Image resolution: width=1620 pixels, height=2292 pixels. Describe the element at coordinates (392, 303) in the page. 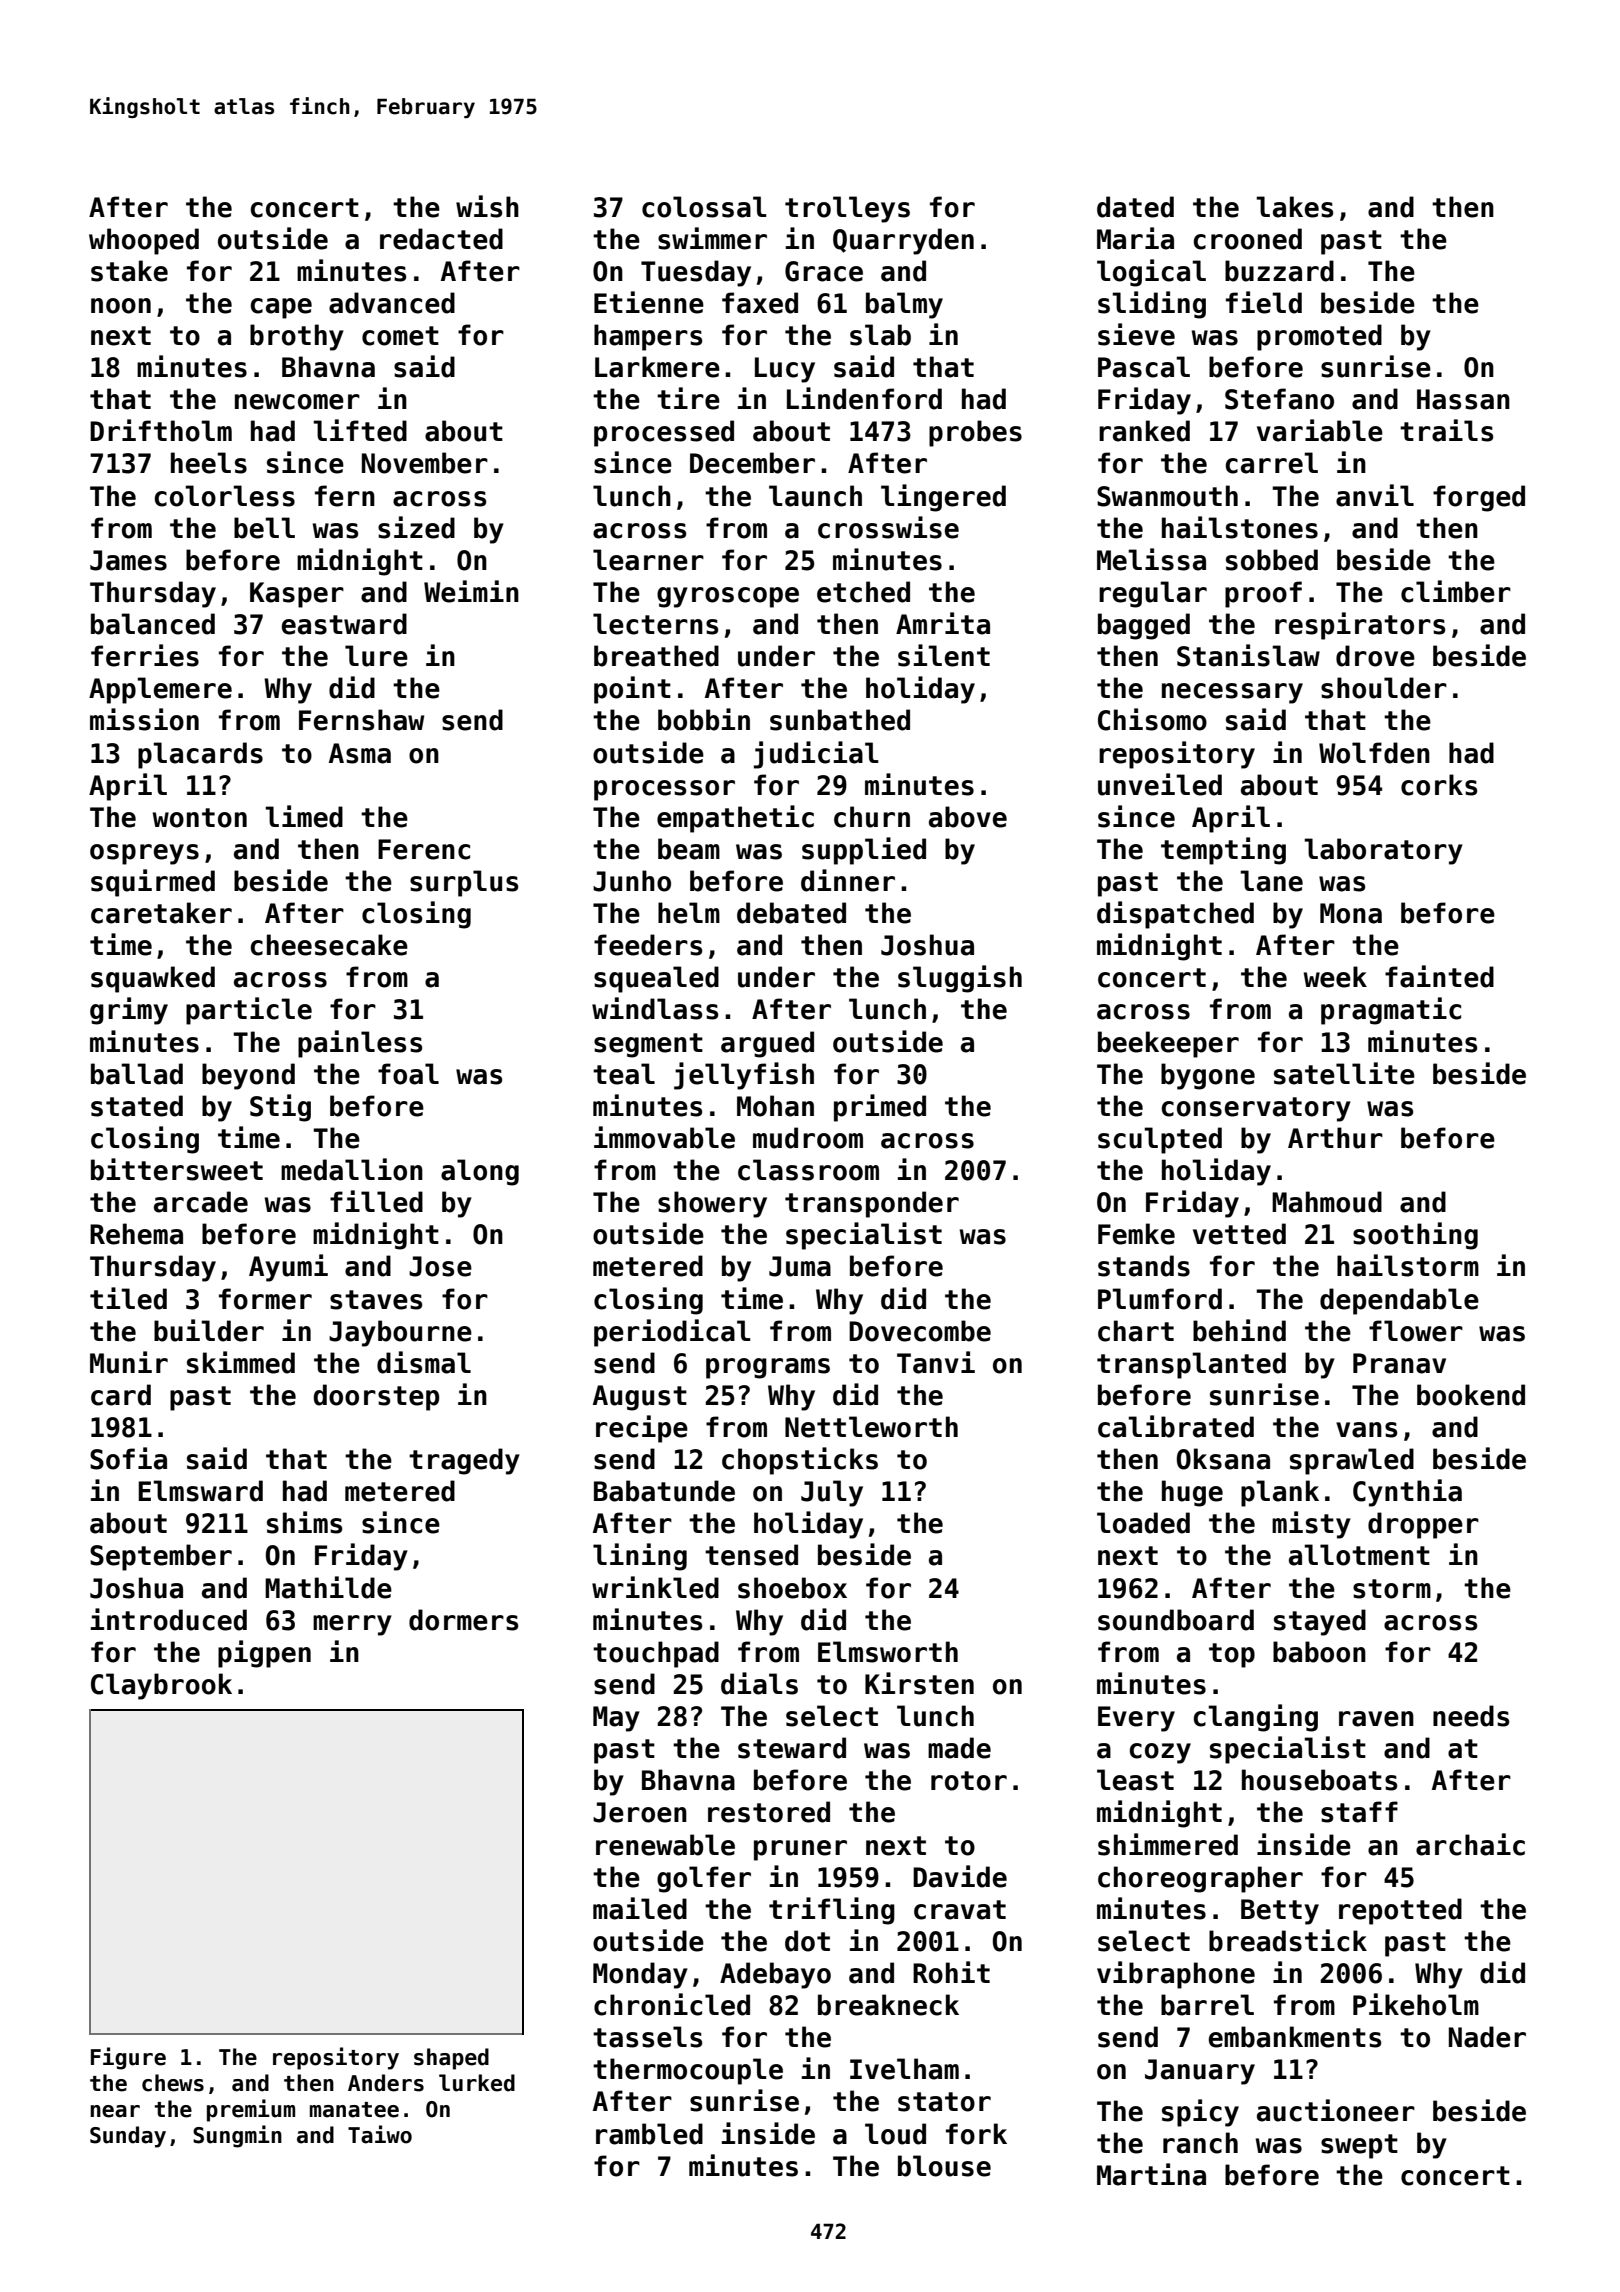

I see `advanced` at that location.
